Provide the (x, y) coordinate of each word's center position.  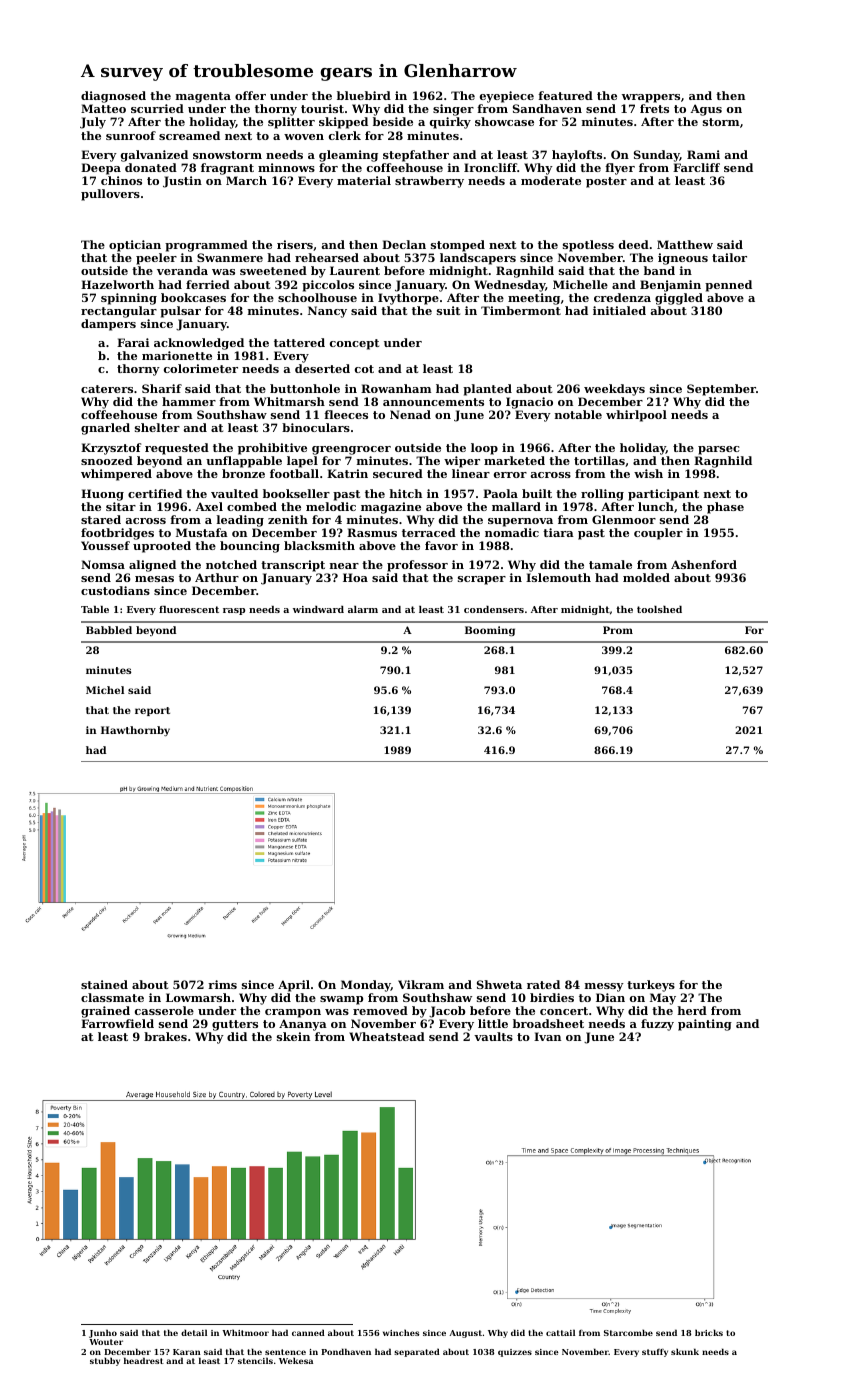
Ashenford (704, 564)
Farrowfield (117, 1023)
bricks (709, 1332)
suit (448, 310)
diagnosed (113, 97)
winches (401, 1332)
